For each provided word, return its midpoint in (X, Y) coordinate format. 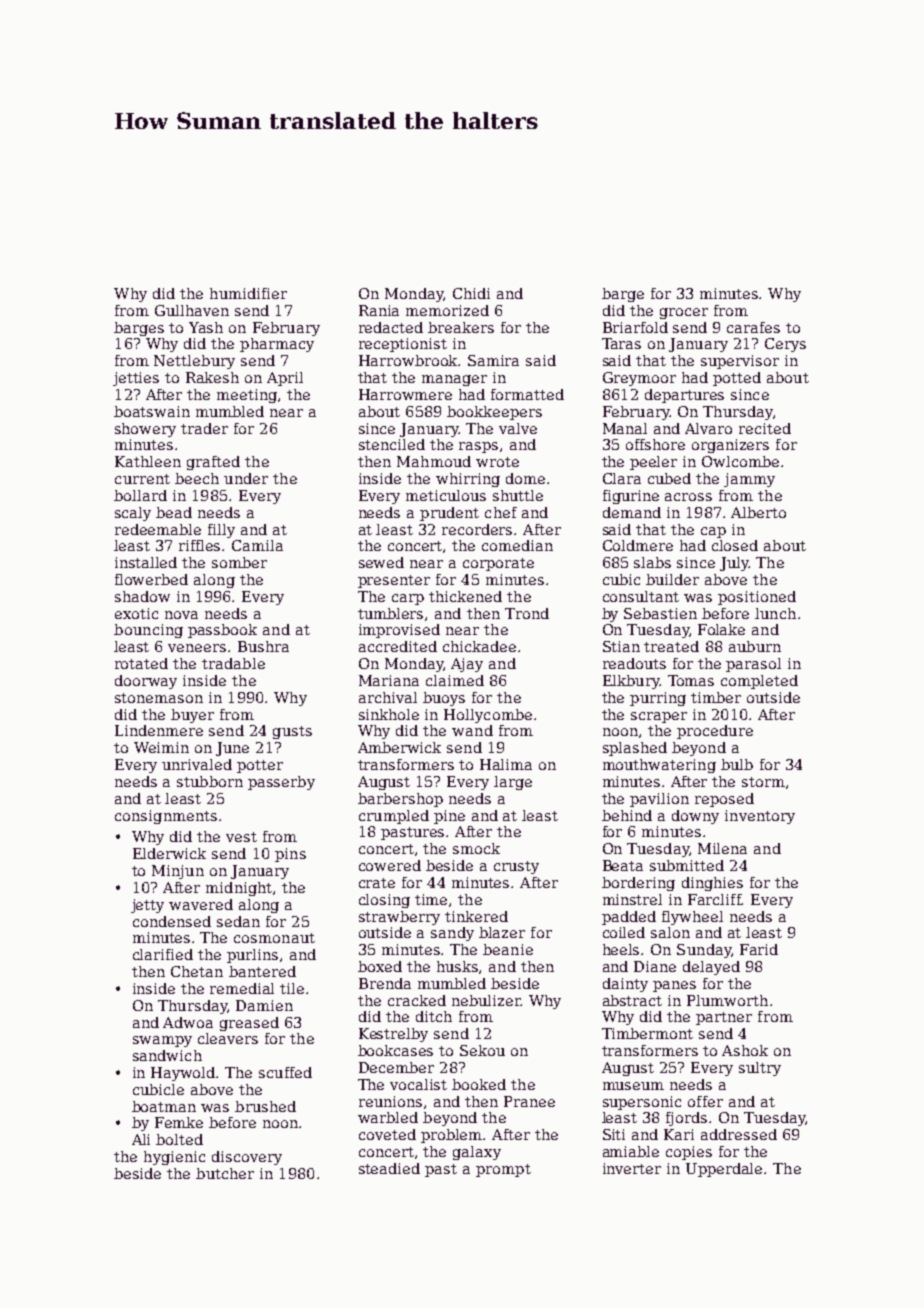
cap (713, 532)
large (513, 783)
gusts (292, 732)
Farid (759, 949)
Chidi (471, 293)
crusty (516, 867)
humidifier (248, 293)
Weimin (161, 747)
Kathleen (148, 461)
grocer (684, 313)
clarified (163, 954)
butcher (225, 1173)
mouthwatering (659, 766)
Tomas (691, 680)
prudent (449, 514)
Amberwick (399, 747)
